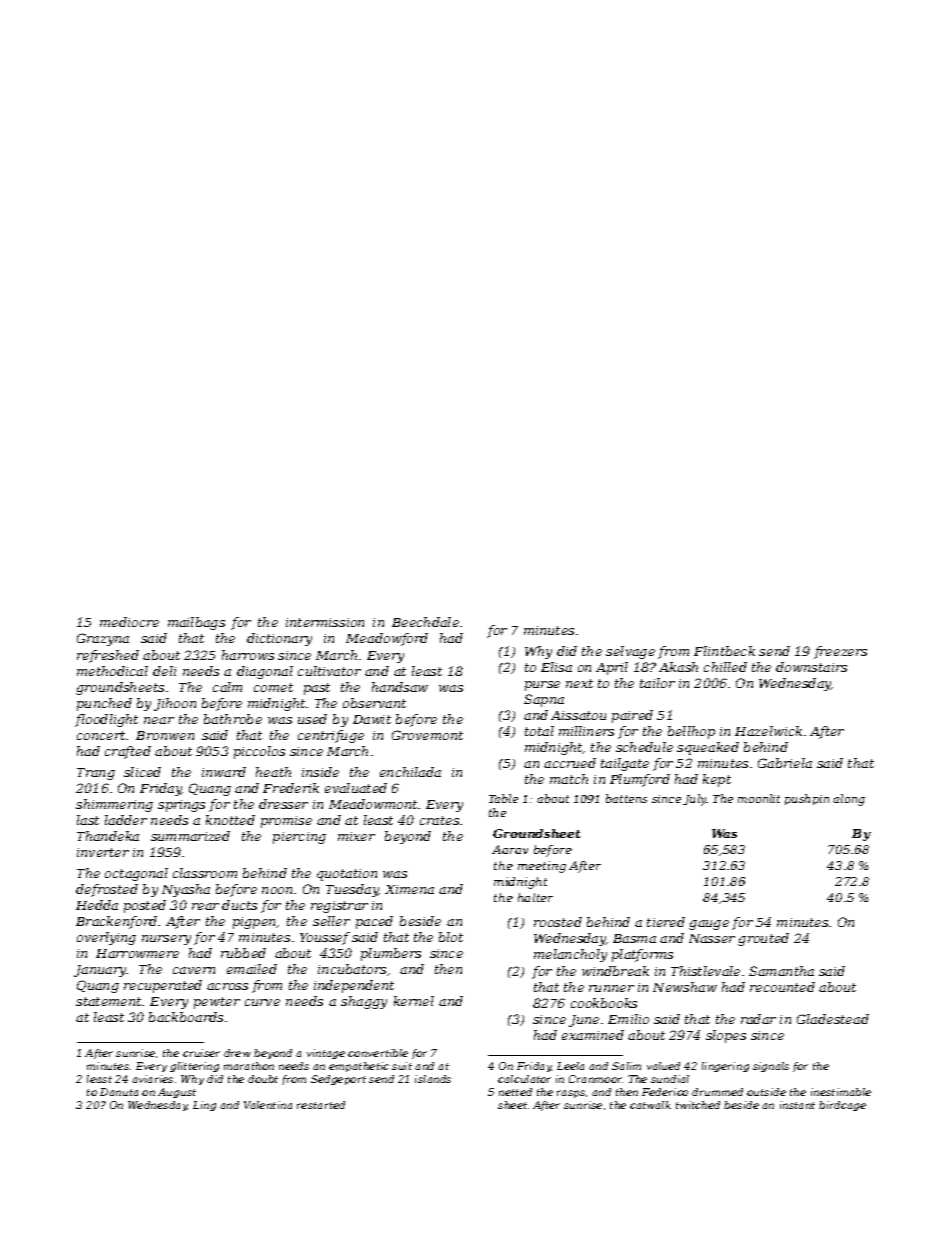  What do you see at coordinates (248, 655) in the screenshot?
I see `harrows` at bounding box center [248, 655].
